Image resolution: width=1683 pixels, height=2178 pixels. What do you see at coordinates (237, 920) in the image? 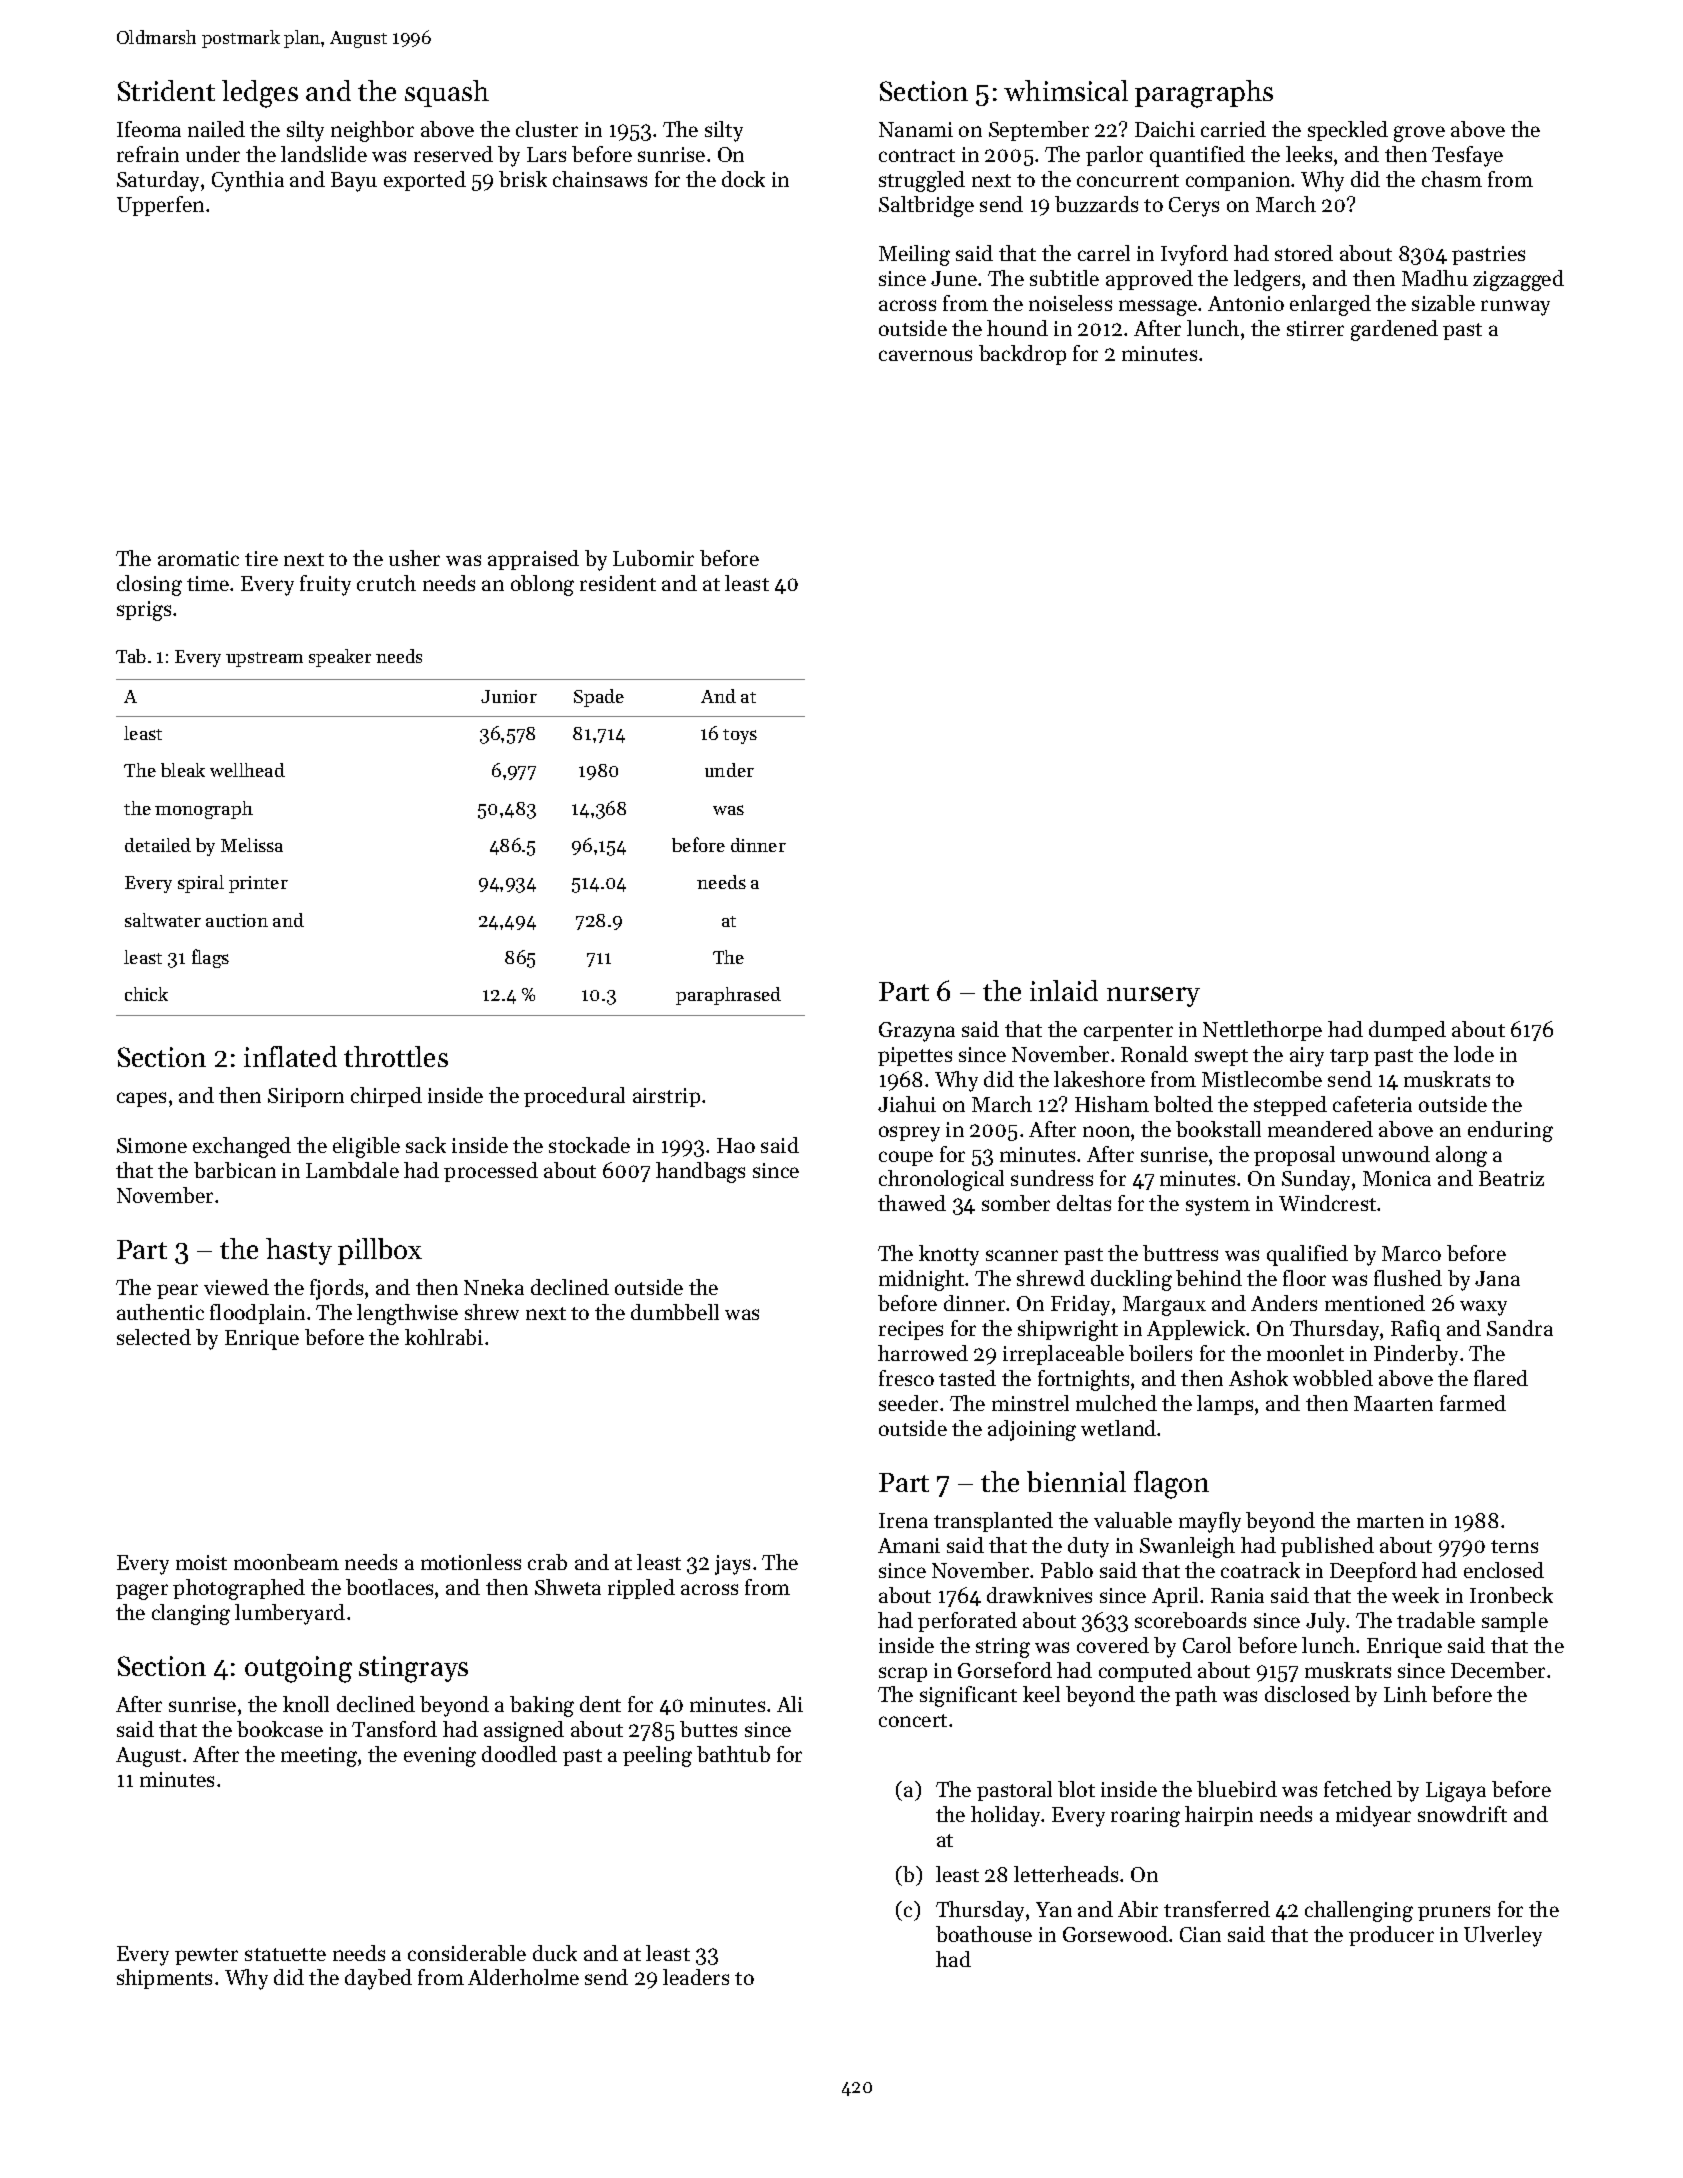
I see `auction` at bounding box center [237, 920].
